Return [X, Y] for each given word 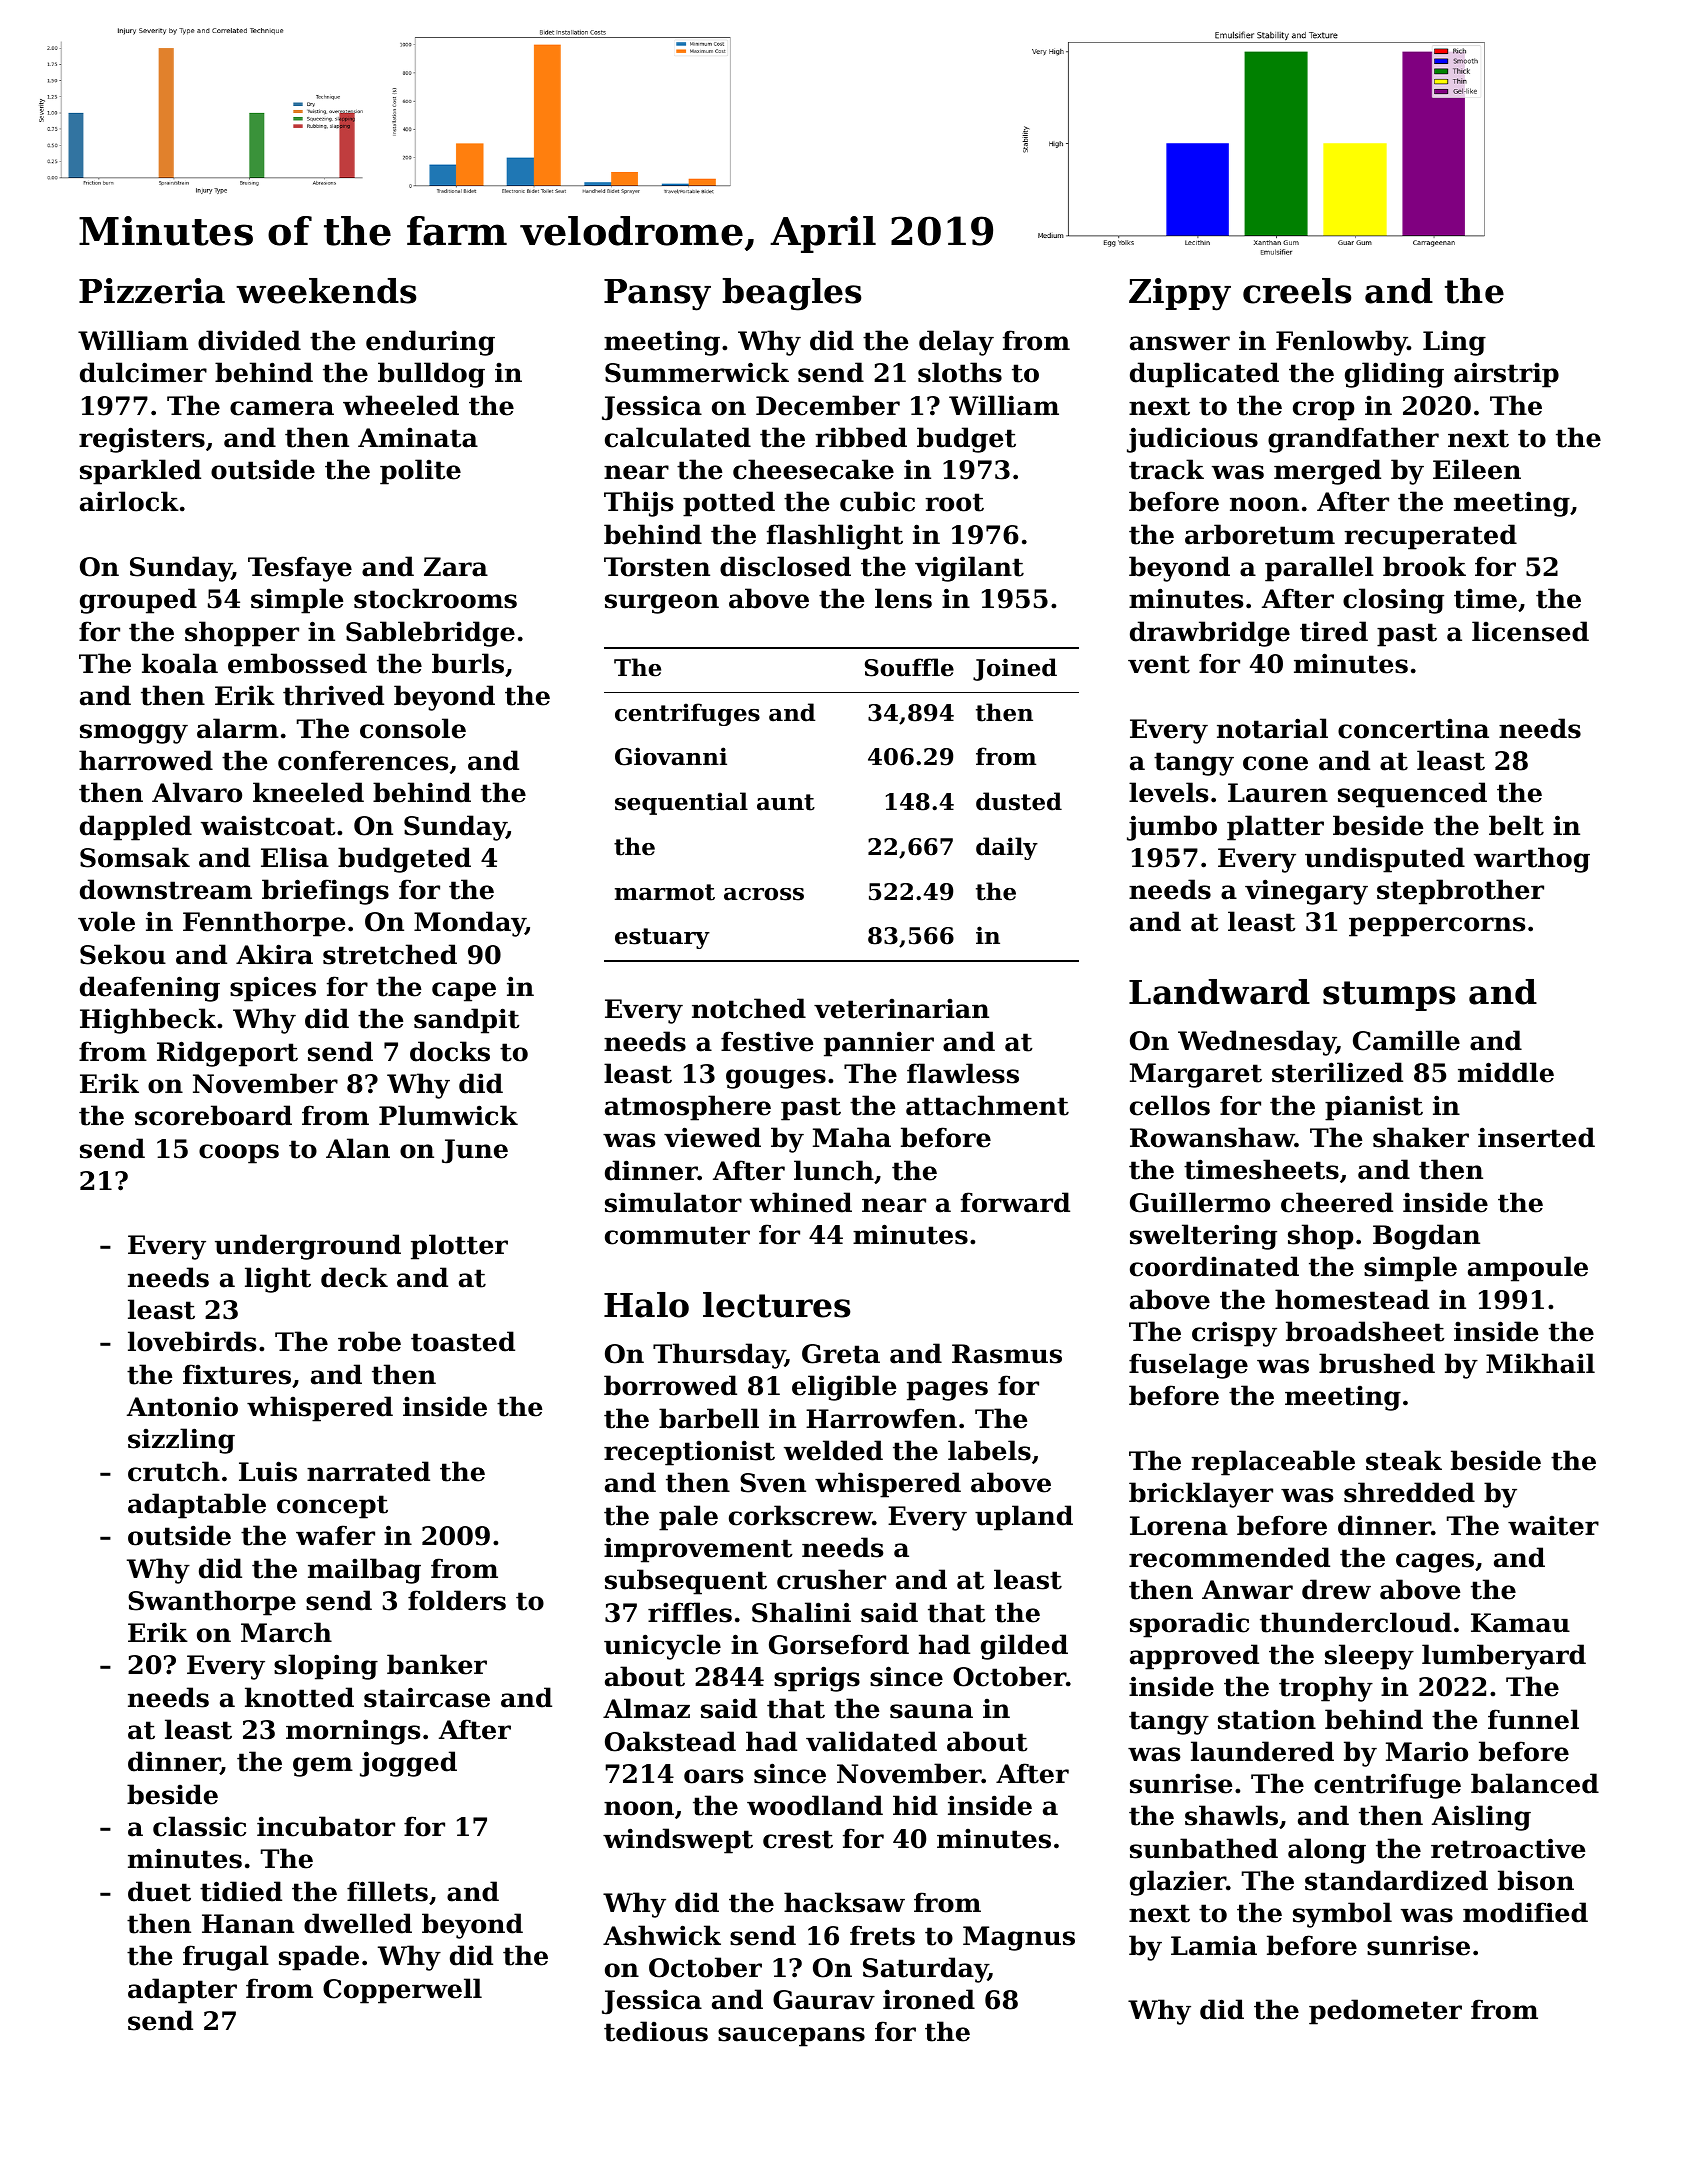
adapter [182, 1991]
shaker [1421, 1137]
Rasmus [1007, 1354]
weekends [326, 291]
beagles [791, 294]
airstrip [1506, 375]
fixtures [237, 1374]
